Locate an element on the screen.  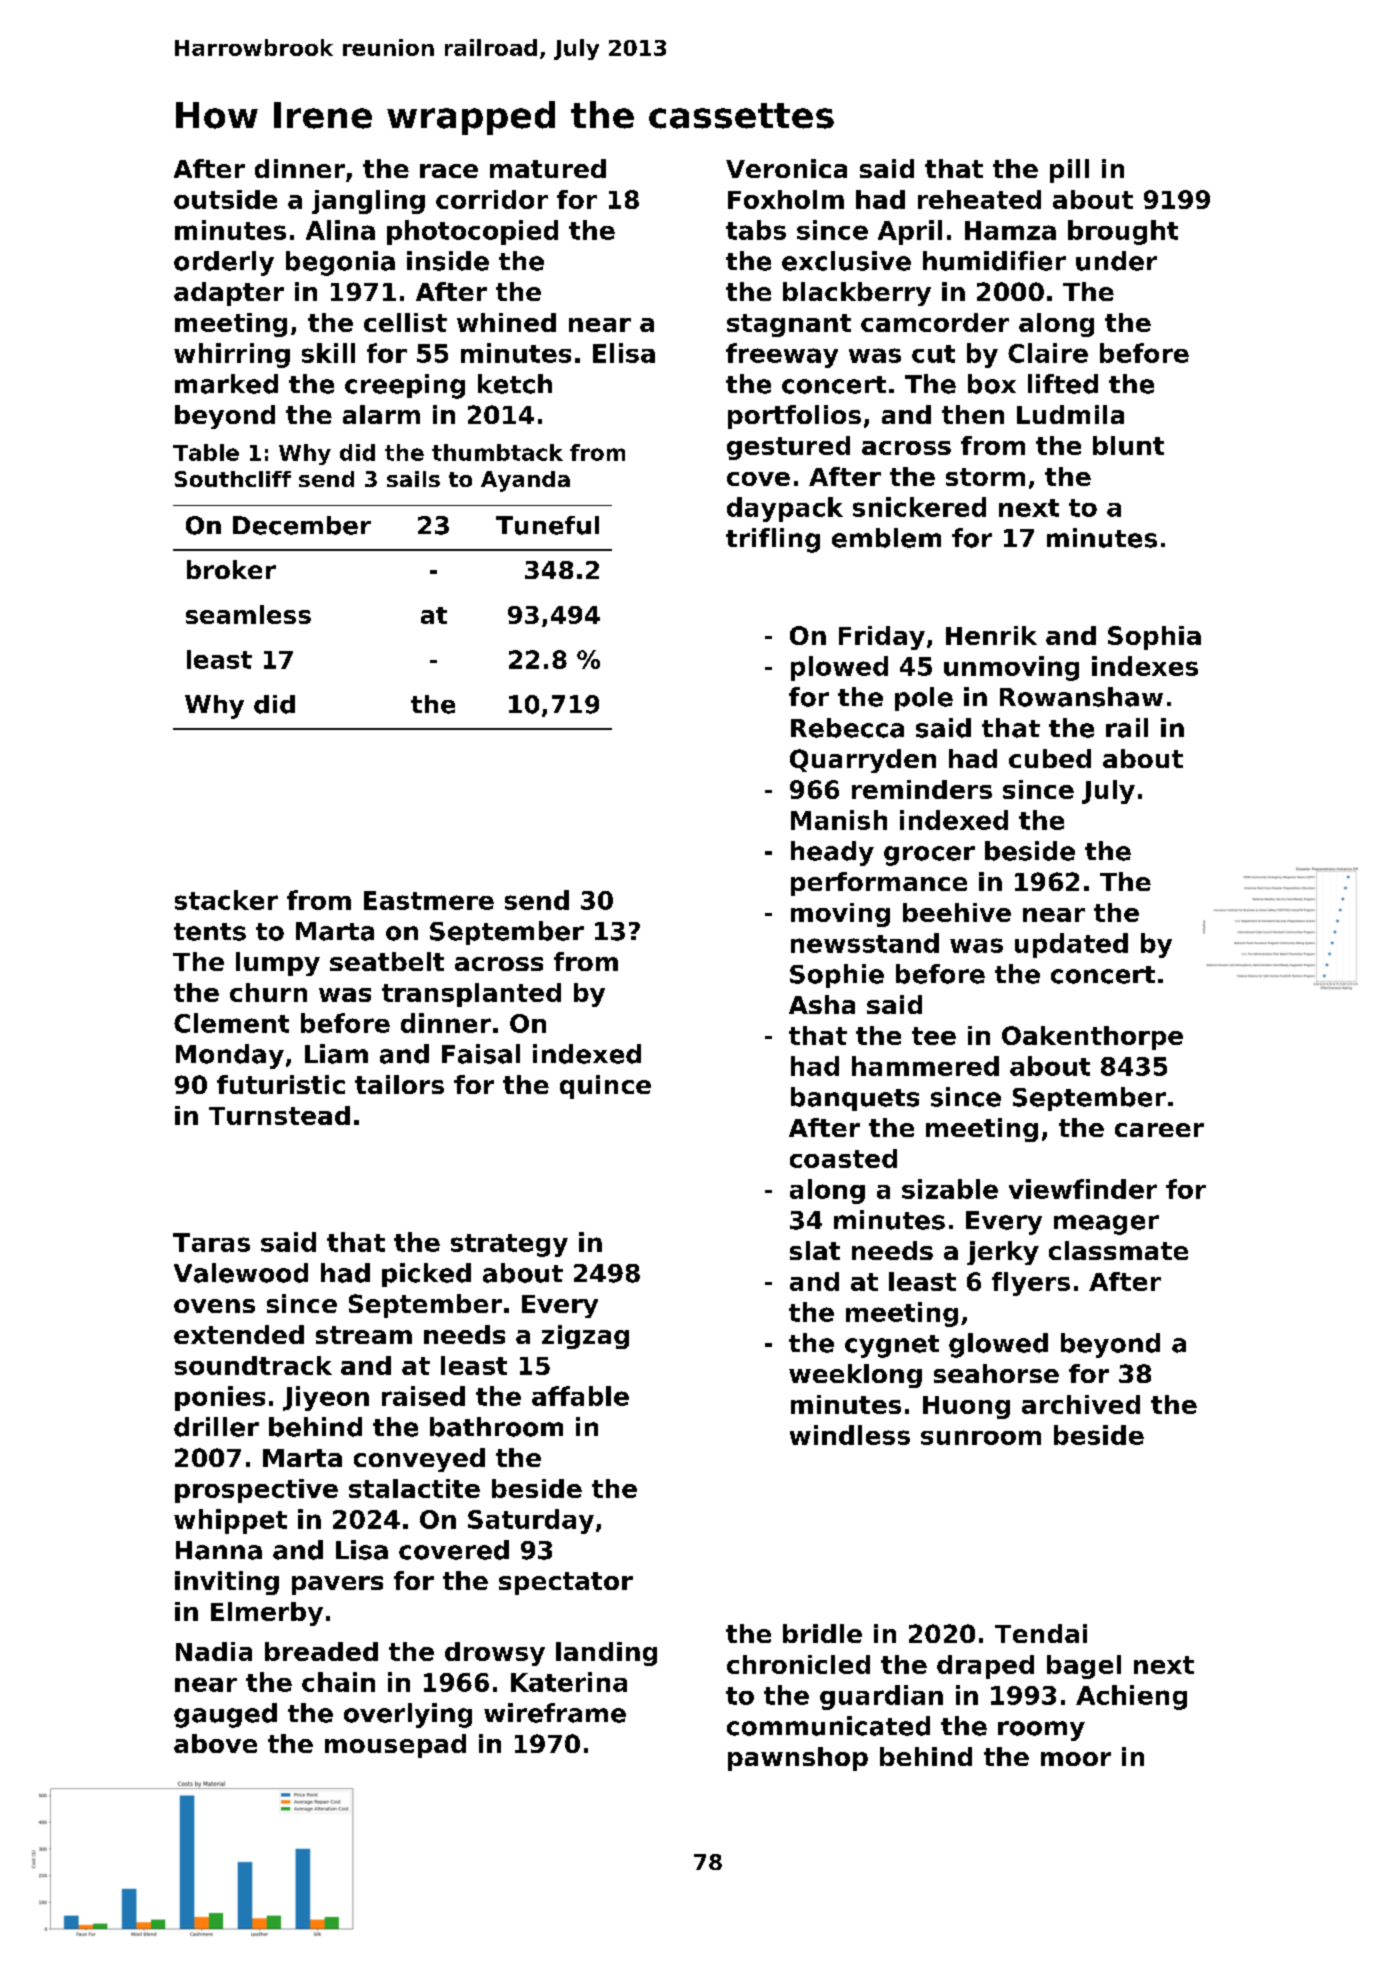
Southcliff is located at coordinates (233, 479).
